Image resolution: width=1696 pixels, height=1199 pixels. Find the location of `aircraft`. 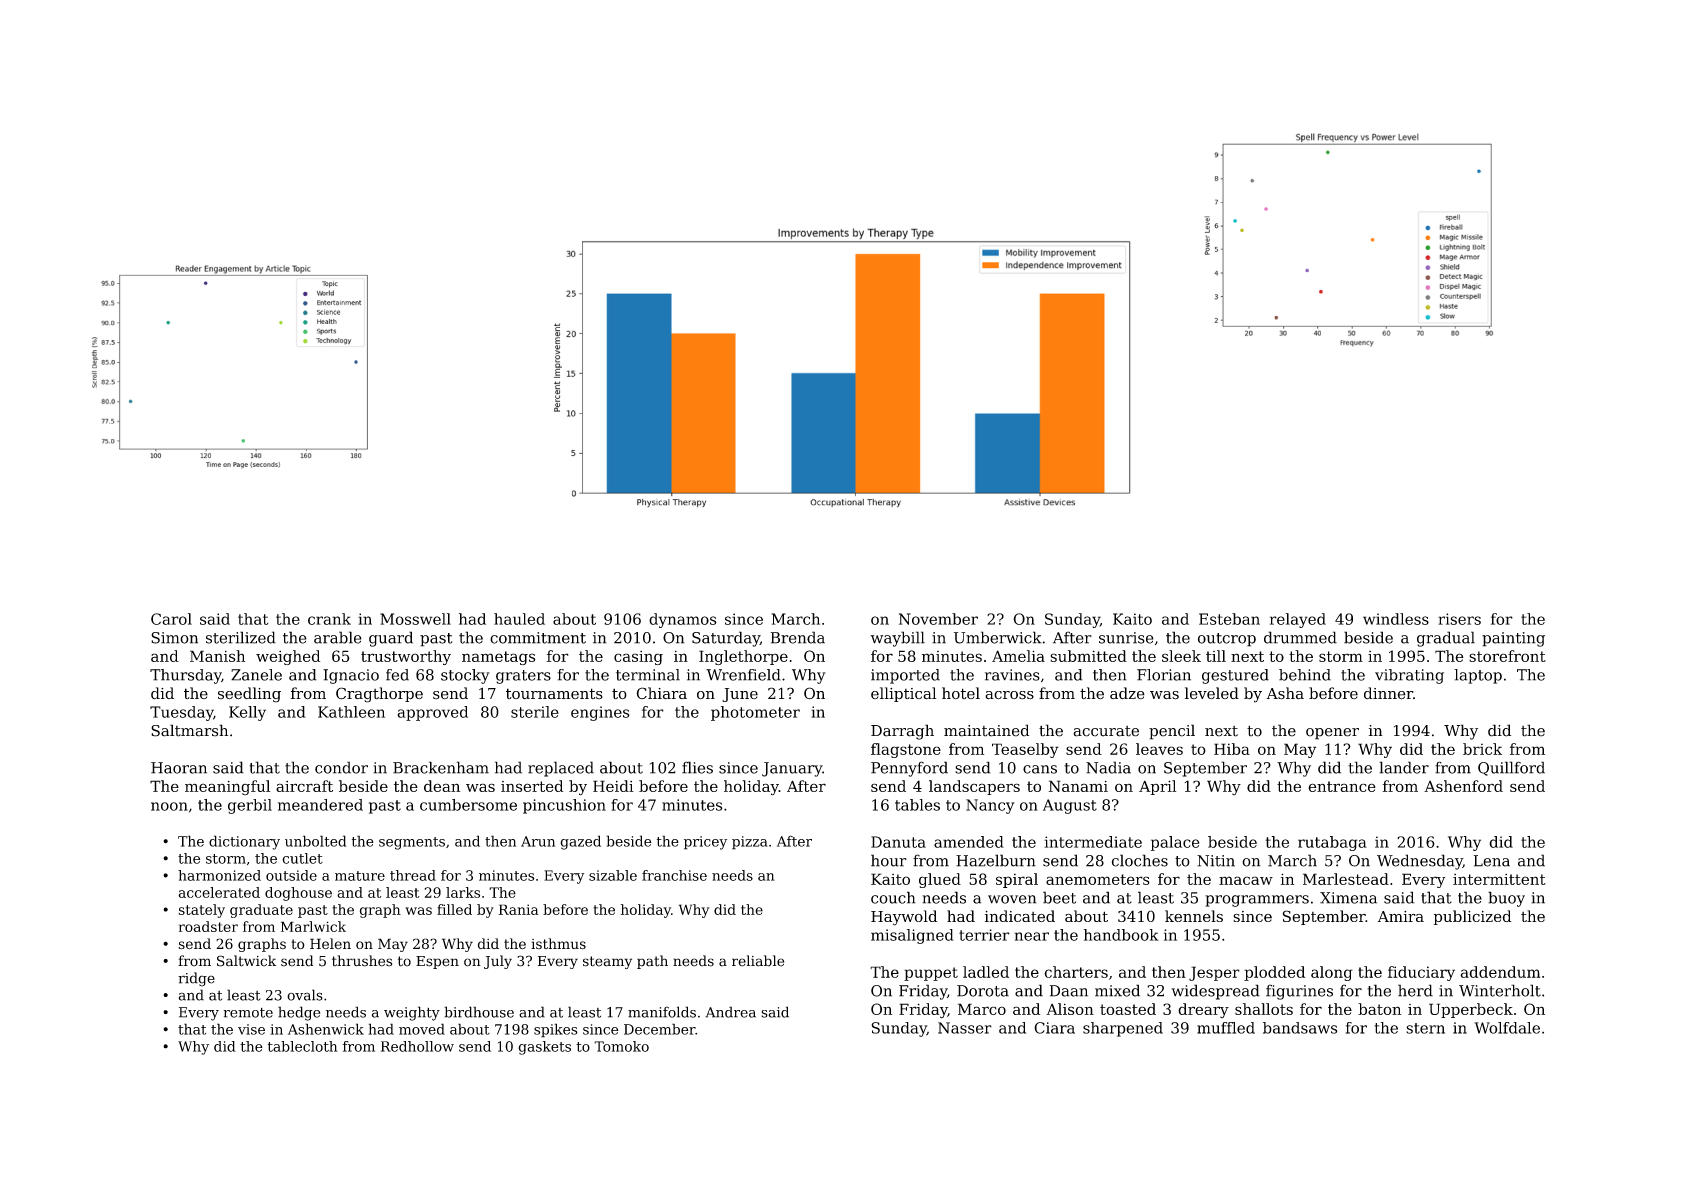

aircraft is located at coordinates (304, 786).
